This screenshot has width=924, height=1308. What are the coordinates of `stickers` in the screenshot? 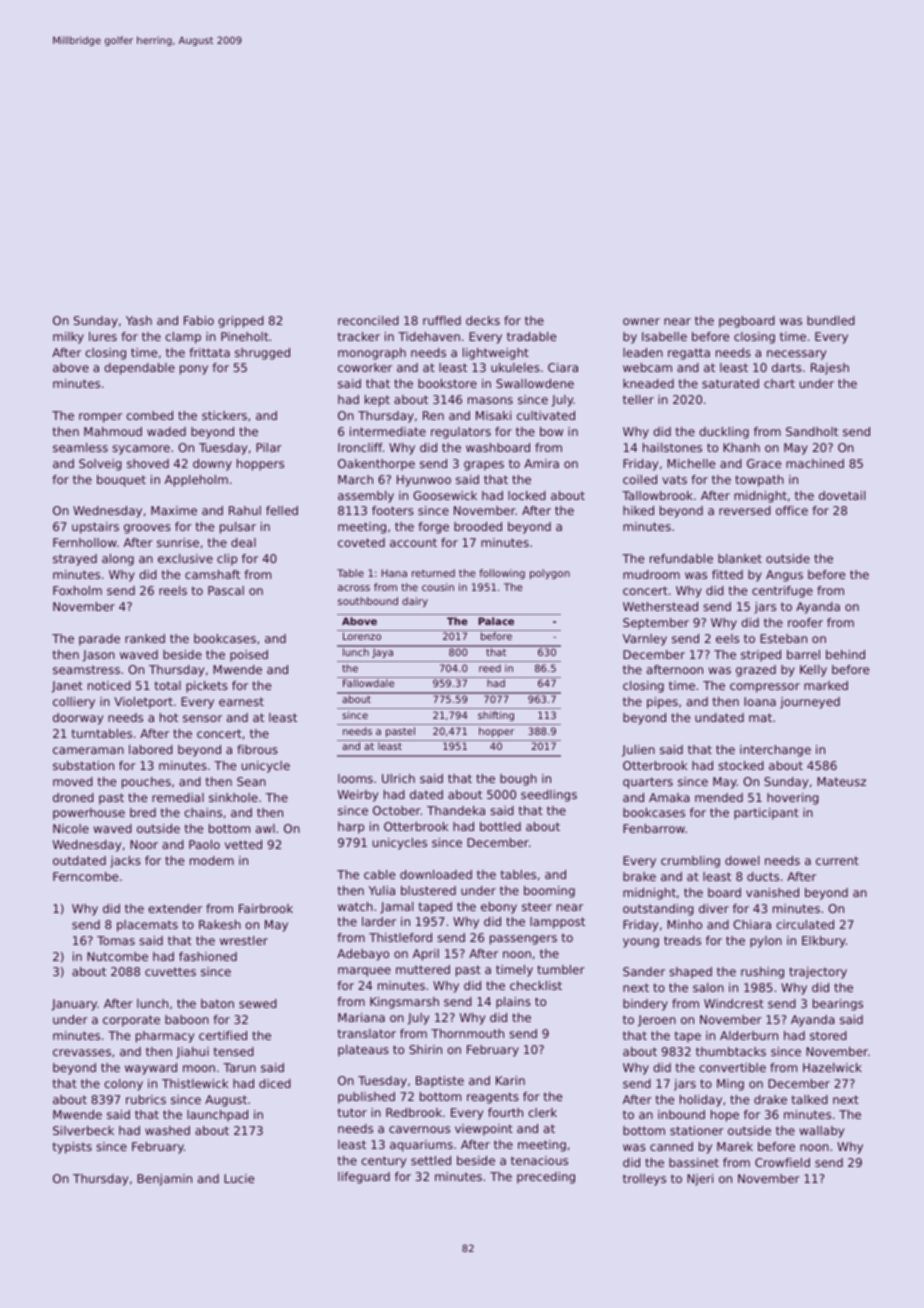 It's located at (224, 415).
